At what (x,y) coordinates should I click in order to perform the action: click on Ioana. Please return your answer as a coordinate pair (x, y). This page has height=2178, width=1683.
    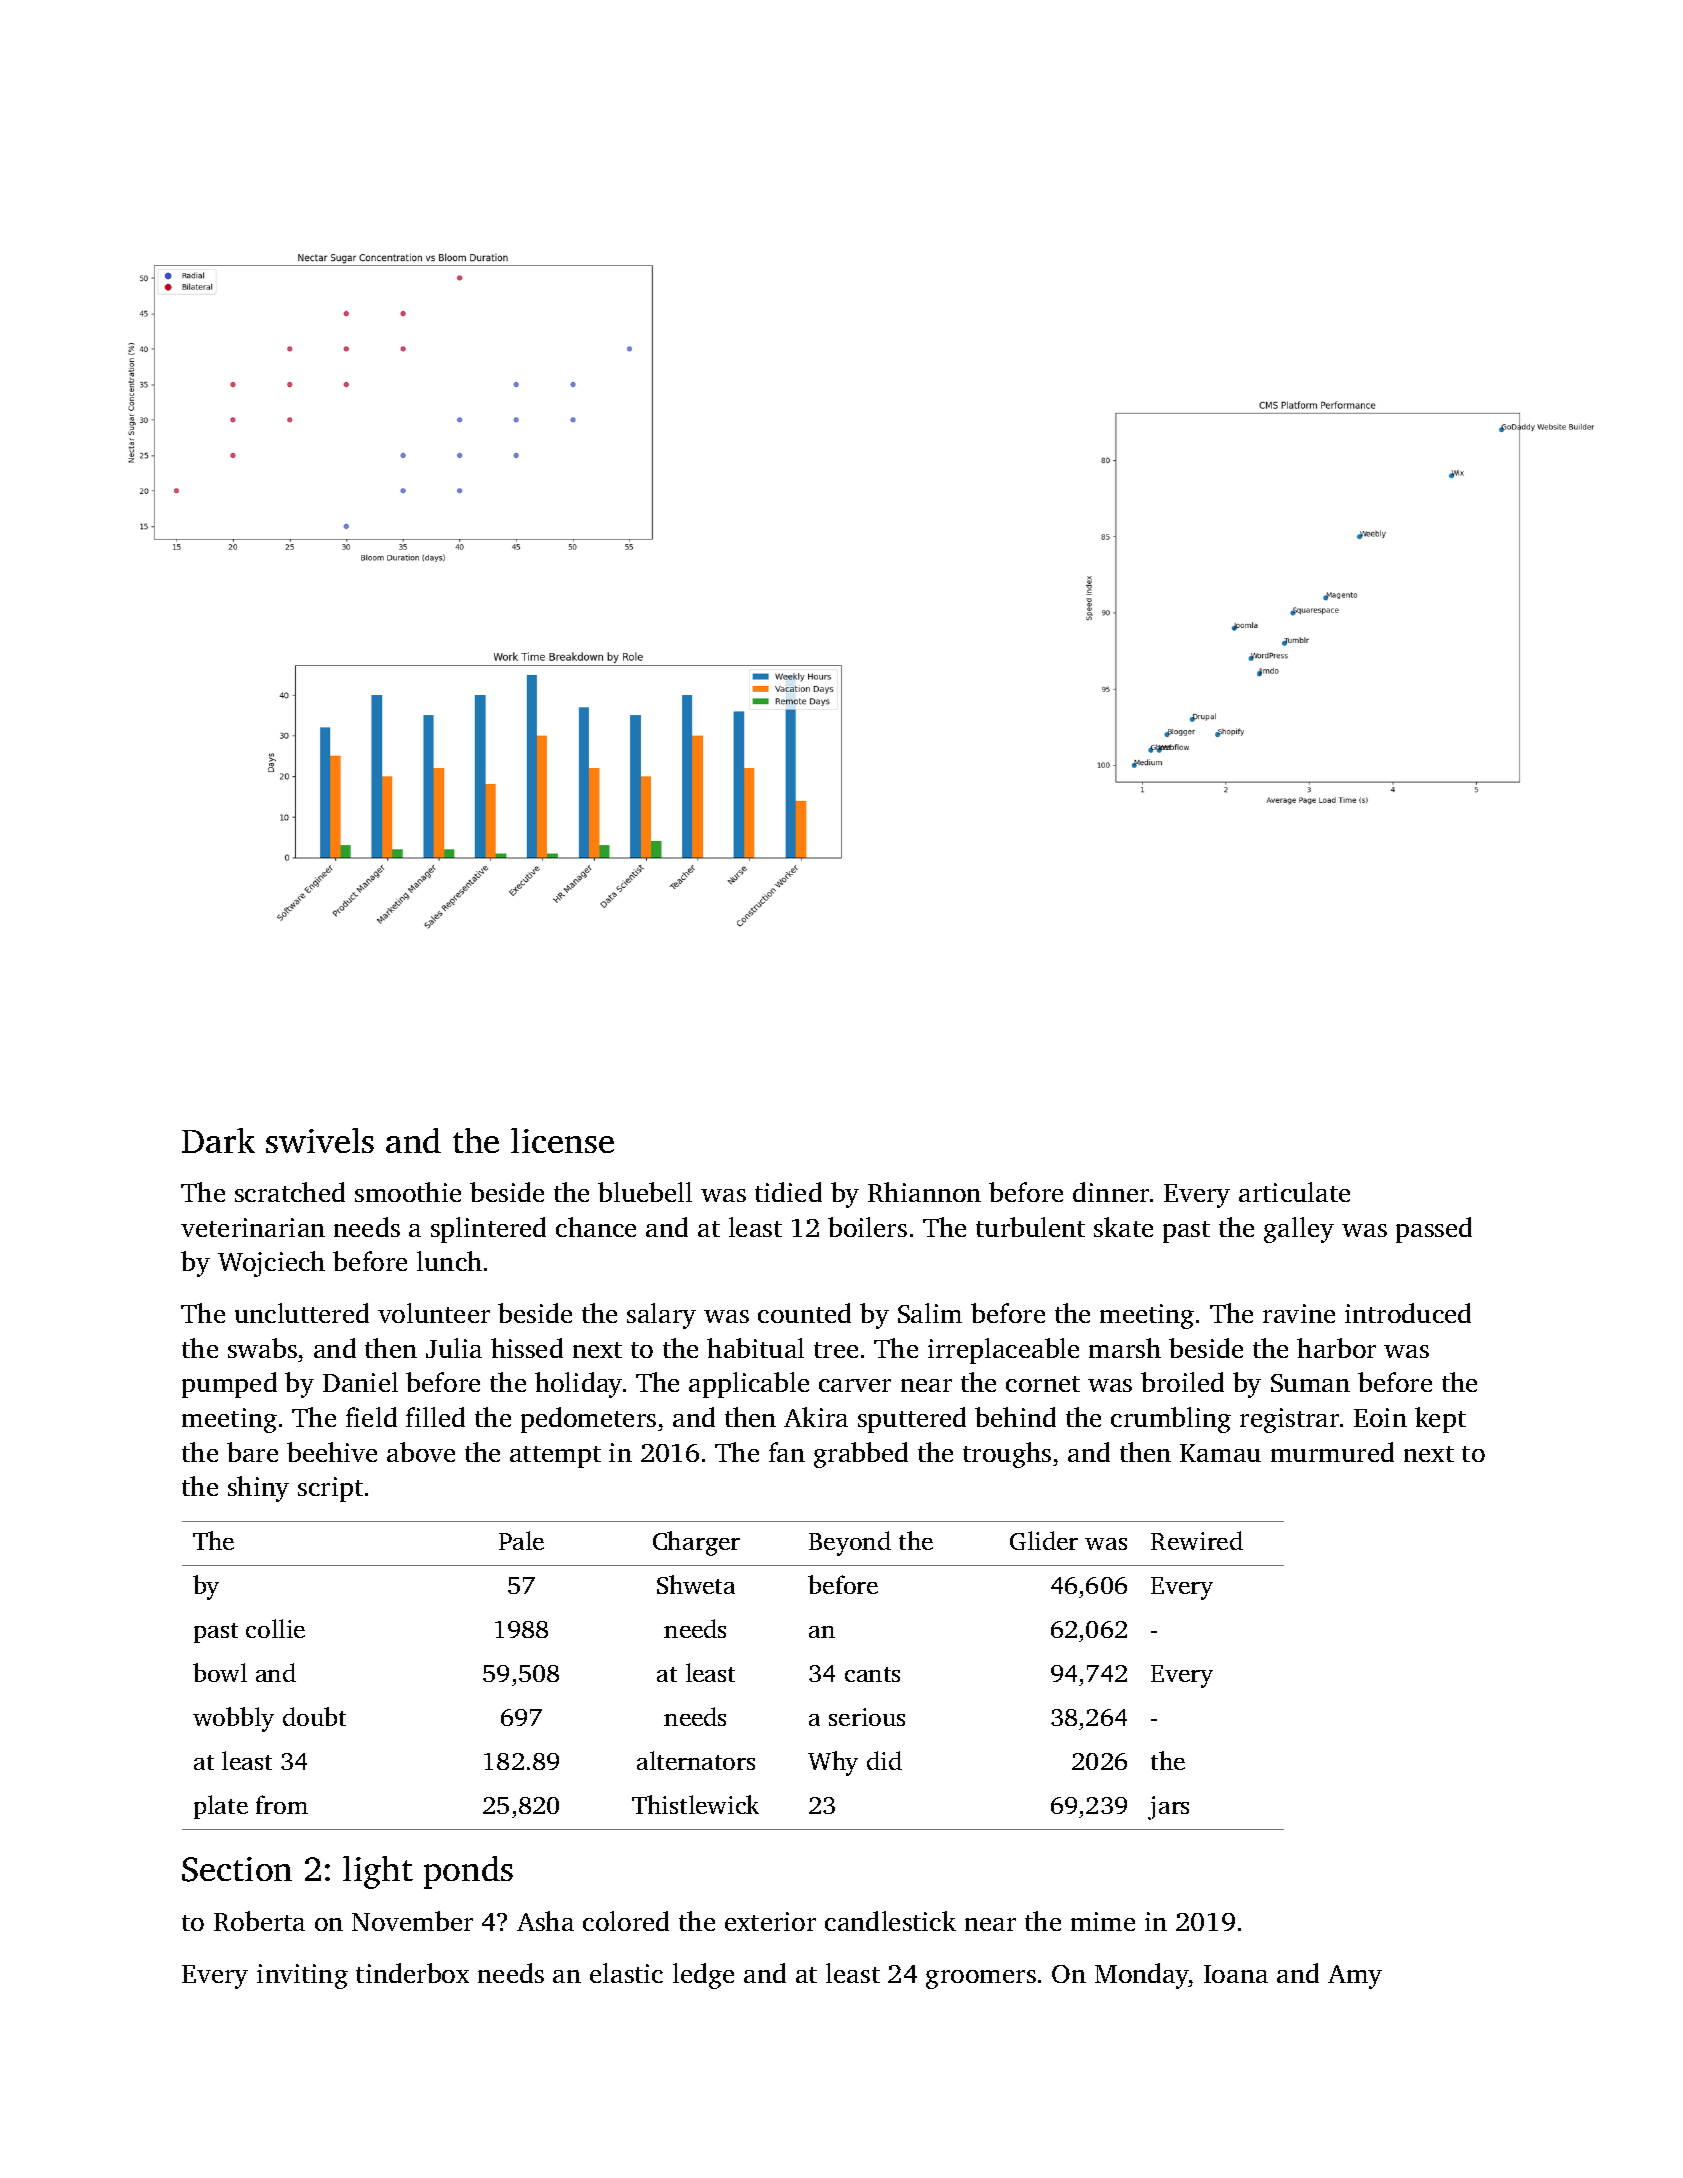
    Looking at the image, I should click on (1236, 1974).
